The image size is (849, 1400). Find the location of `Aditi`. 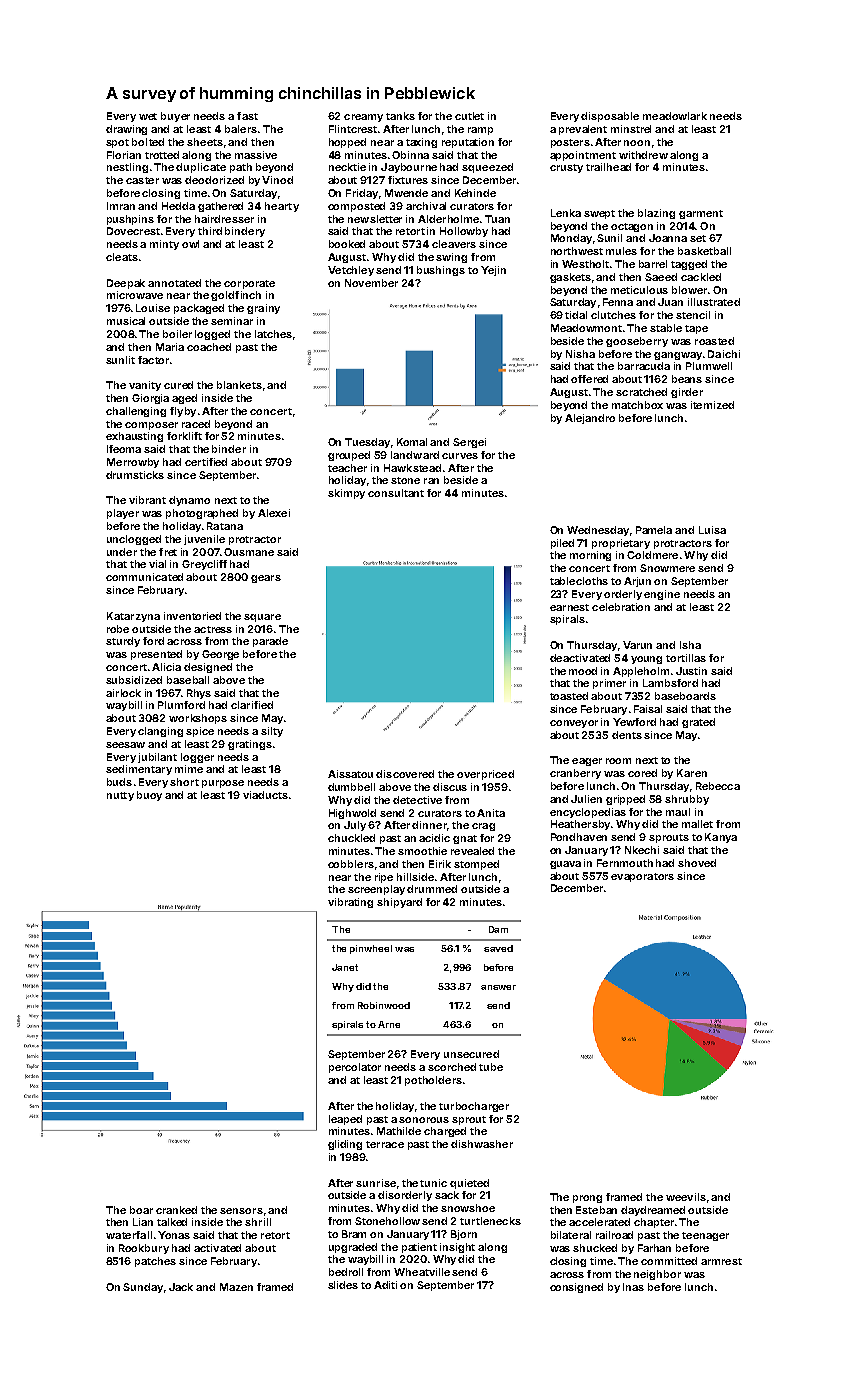

Aditi is located at coordinates (385, 1285).
